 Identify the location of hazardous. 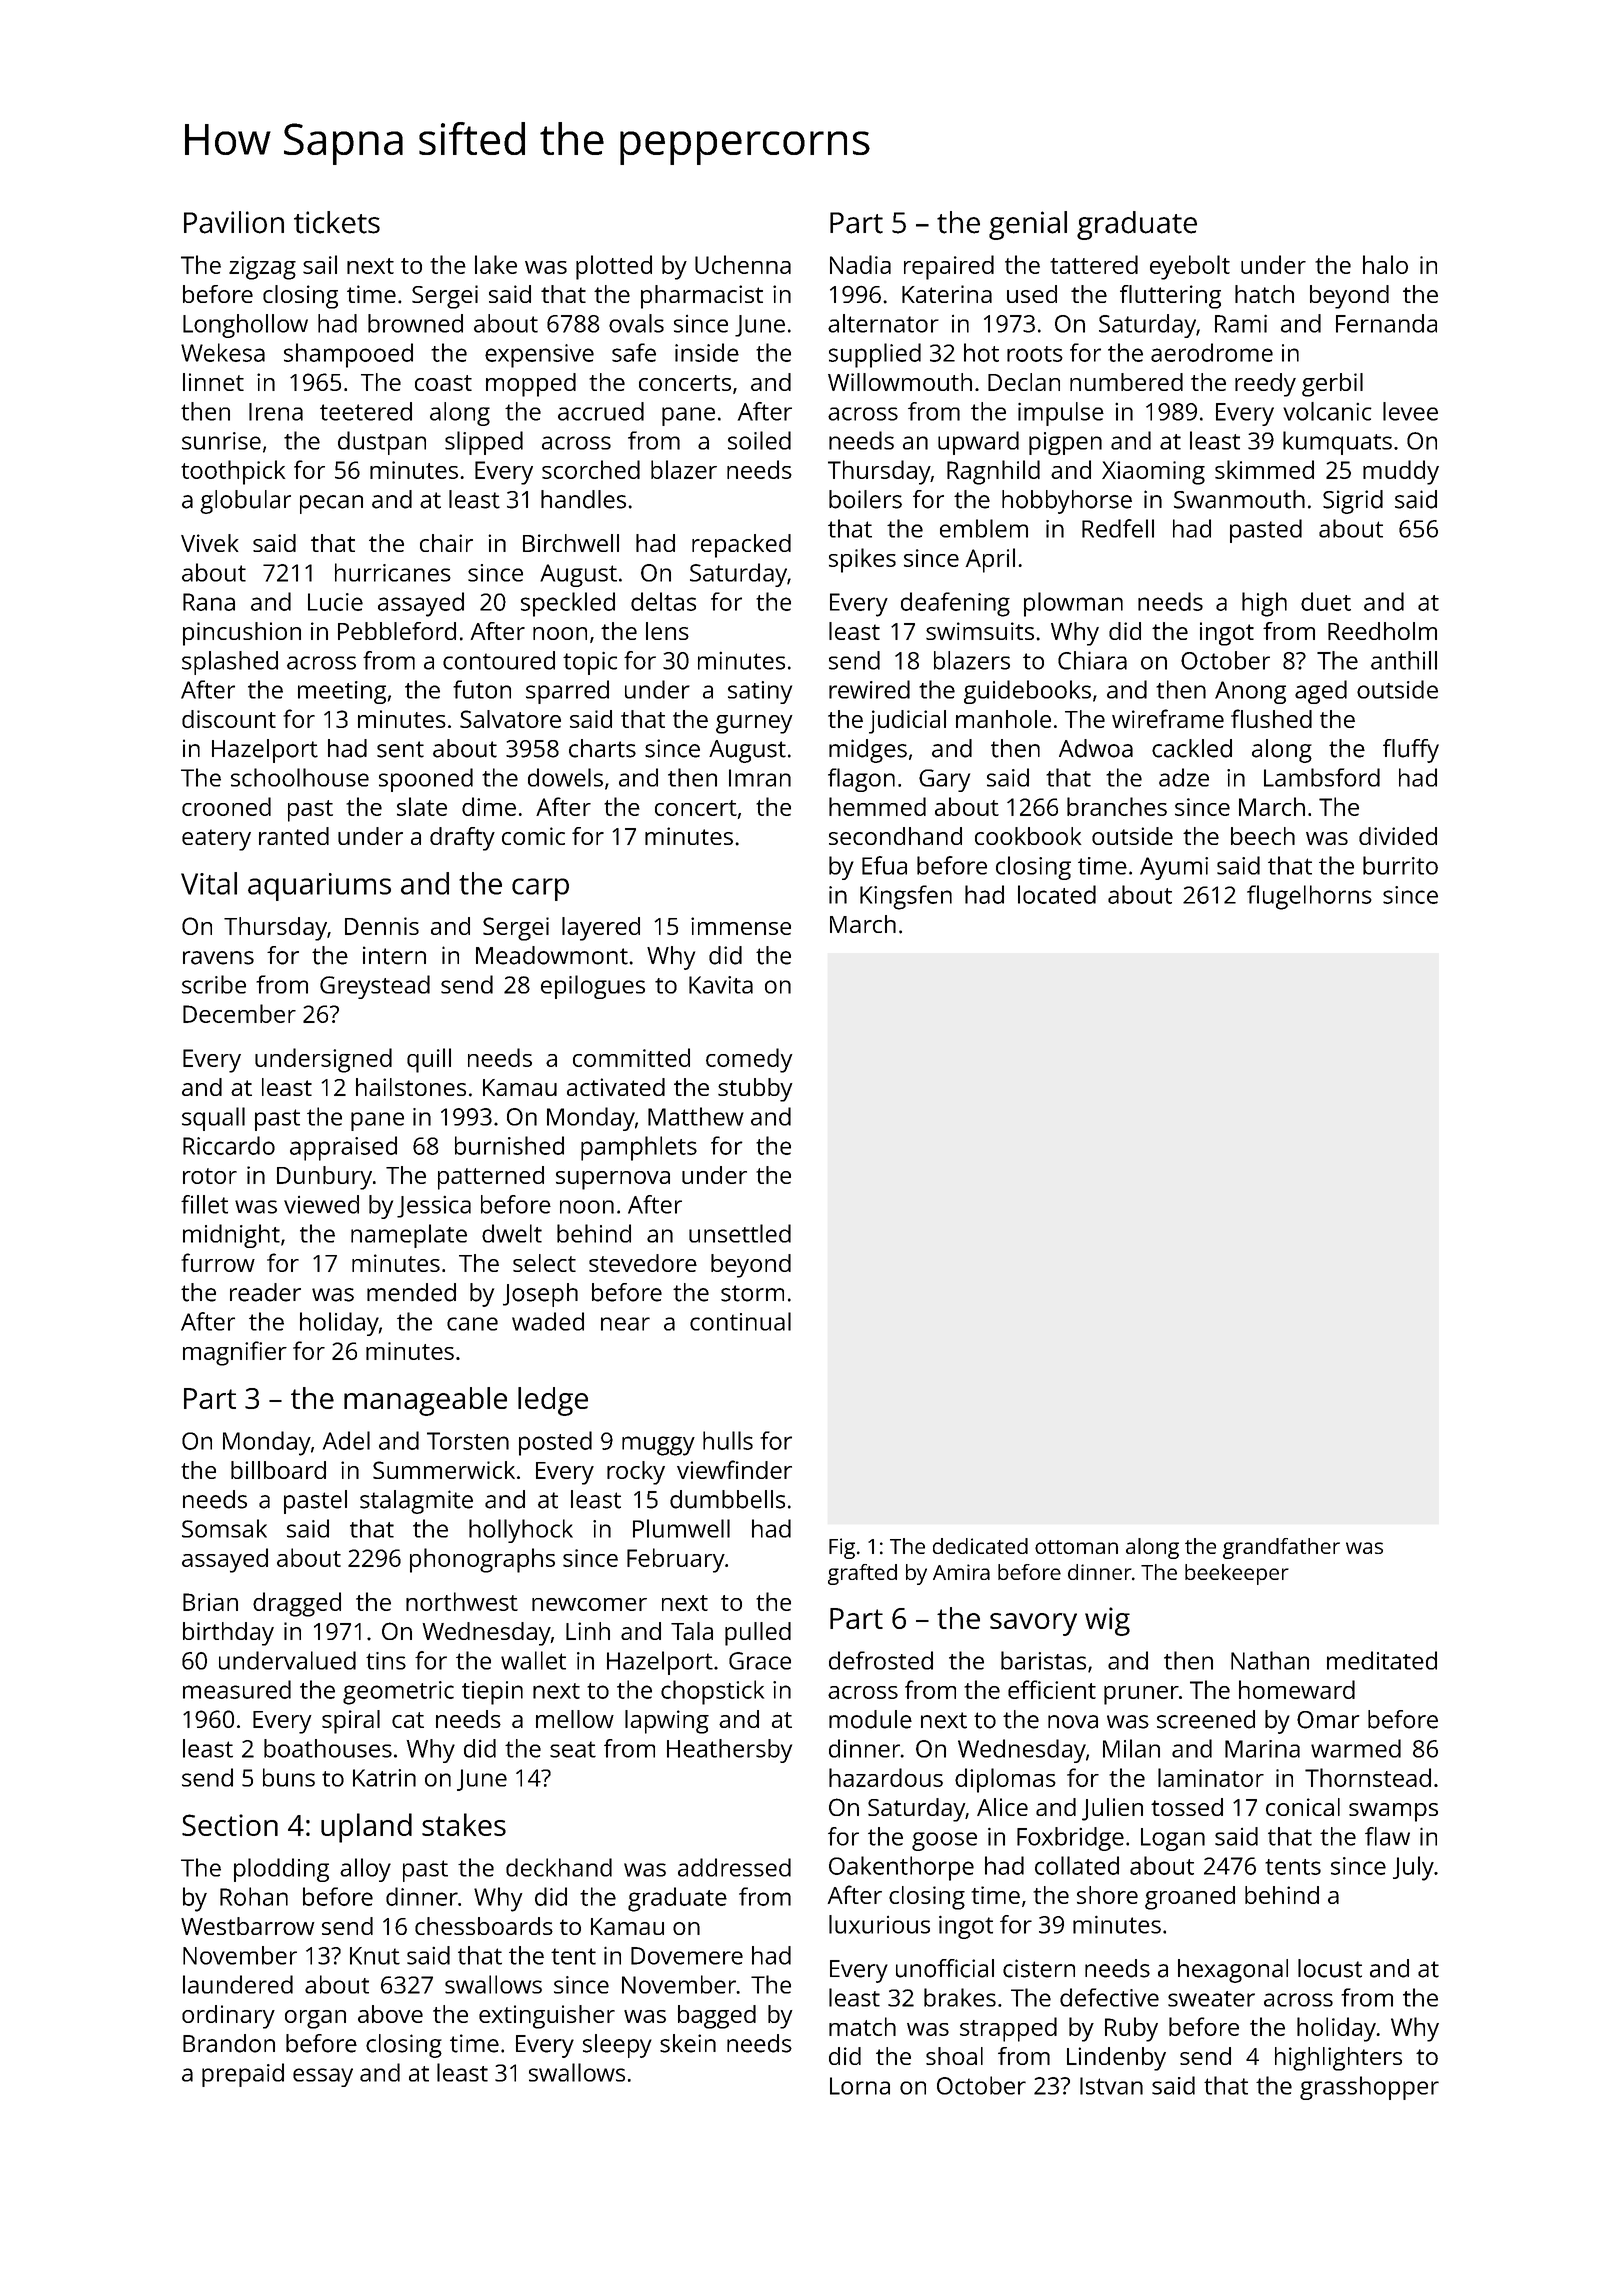
(886, 1777).
